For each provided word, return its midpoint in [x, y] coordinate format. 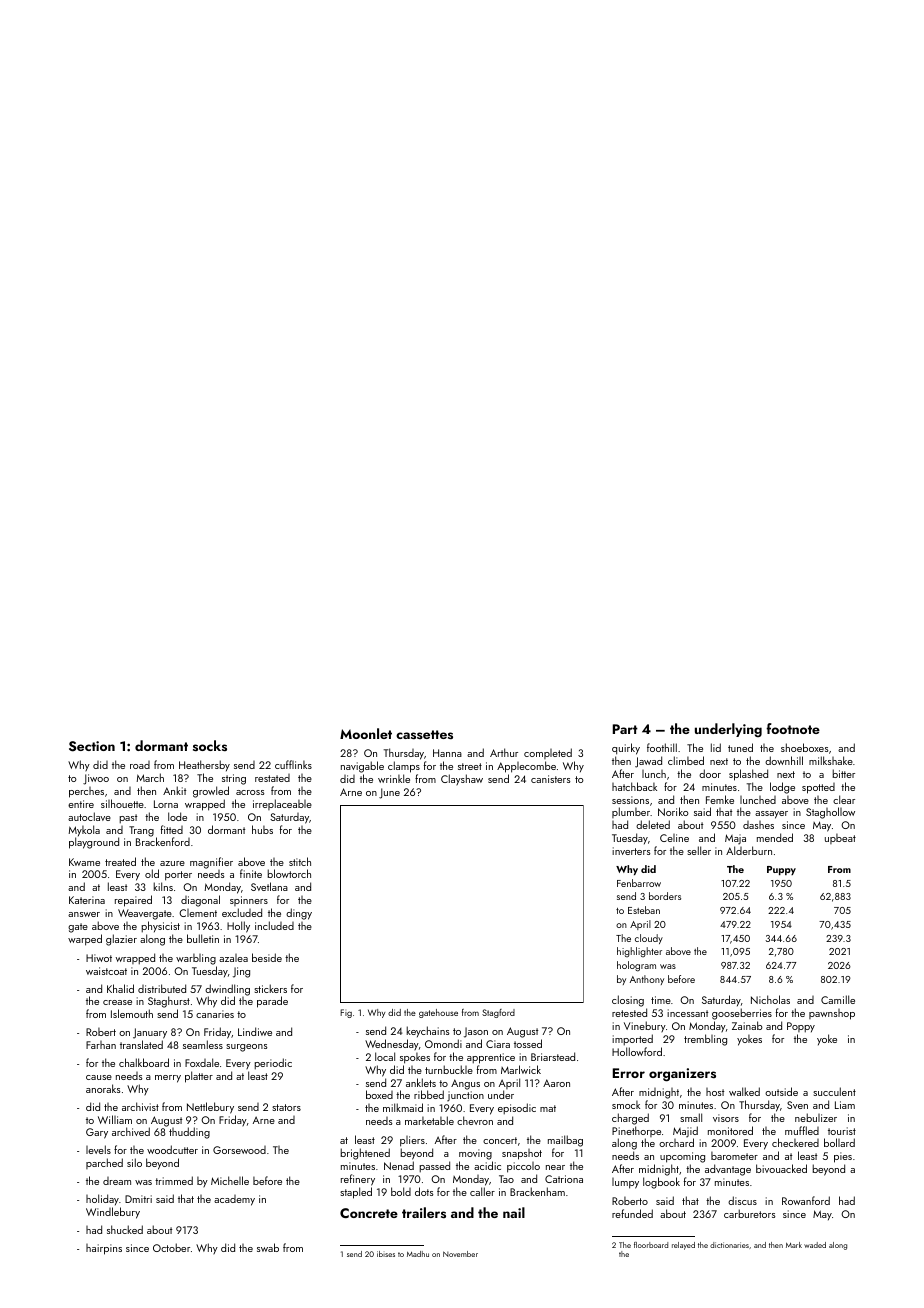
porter [178, 876]
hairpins [104, 1249]
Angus [465, 1084]
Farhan [101, 1045]
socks [210, 745]
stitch [300, 861]
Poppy [801, 1027]
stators [286, 1107]
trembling [705, 1040]
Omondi [443, 1043]
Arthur [504, 752]
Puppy [781, 870]
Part [625, 729]
